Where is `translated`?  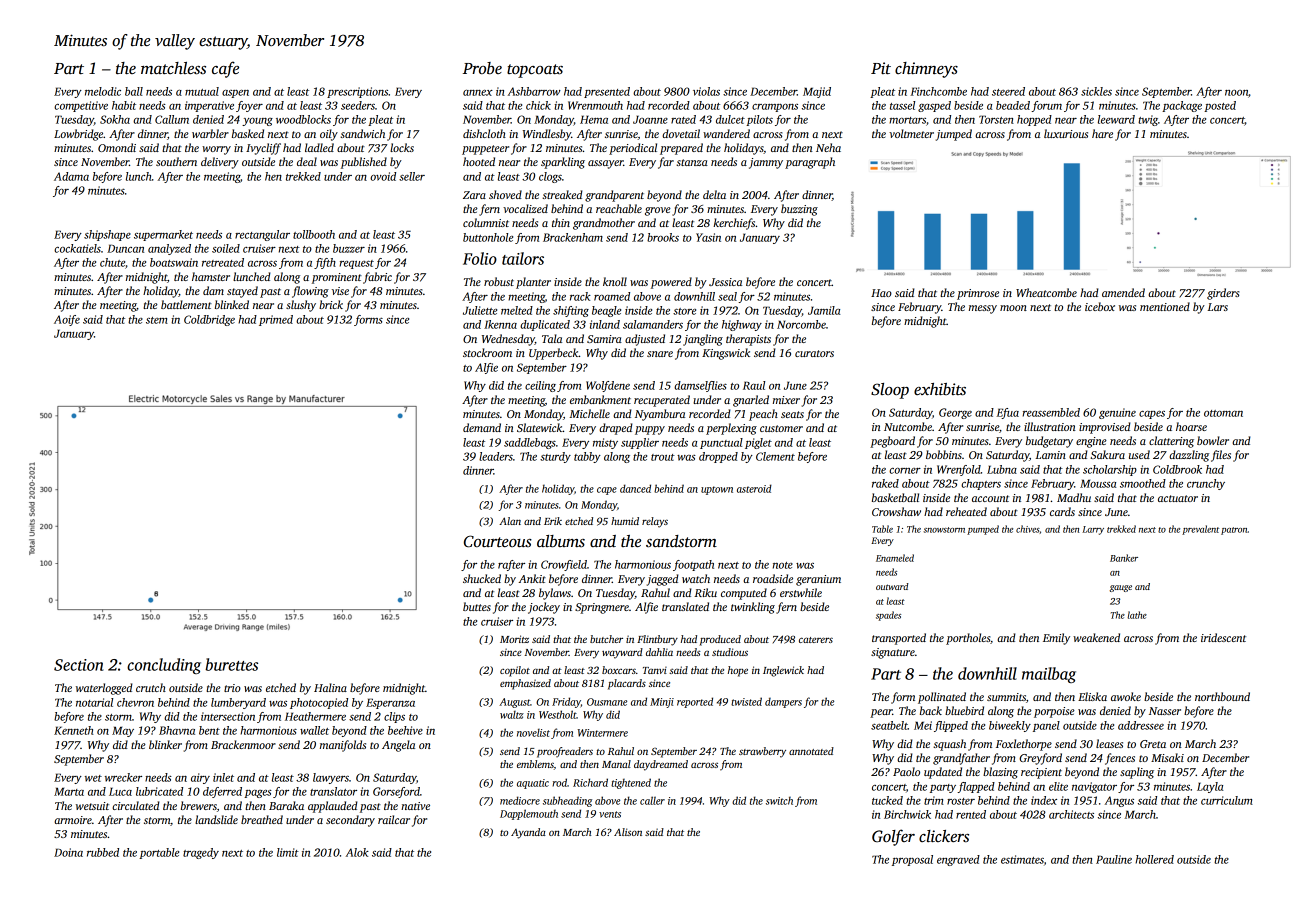
translated is located at coordinates (685, 606).
